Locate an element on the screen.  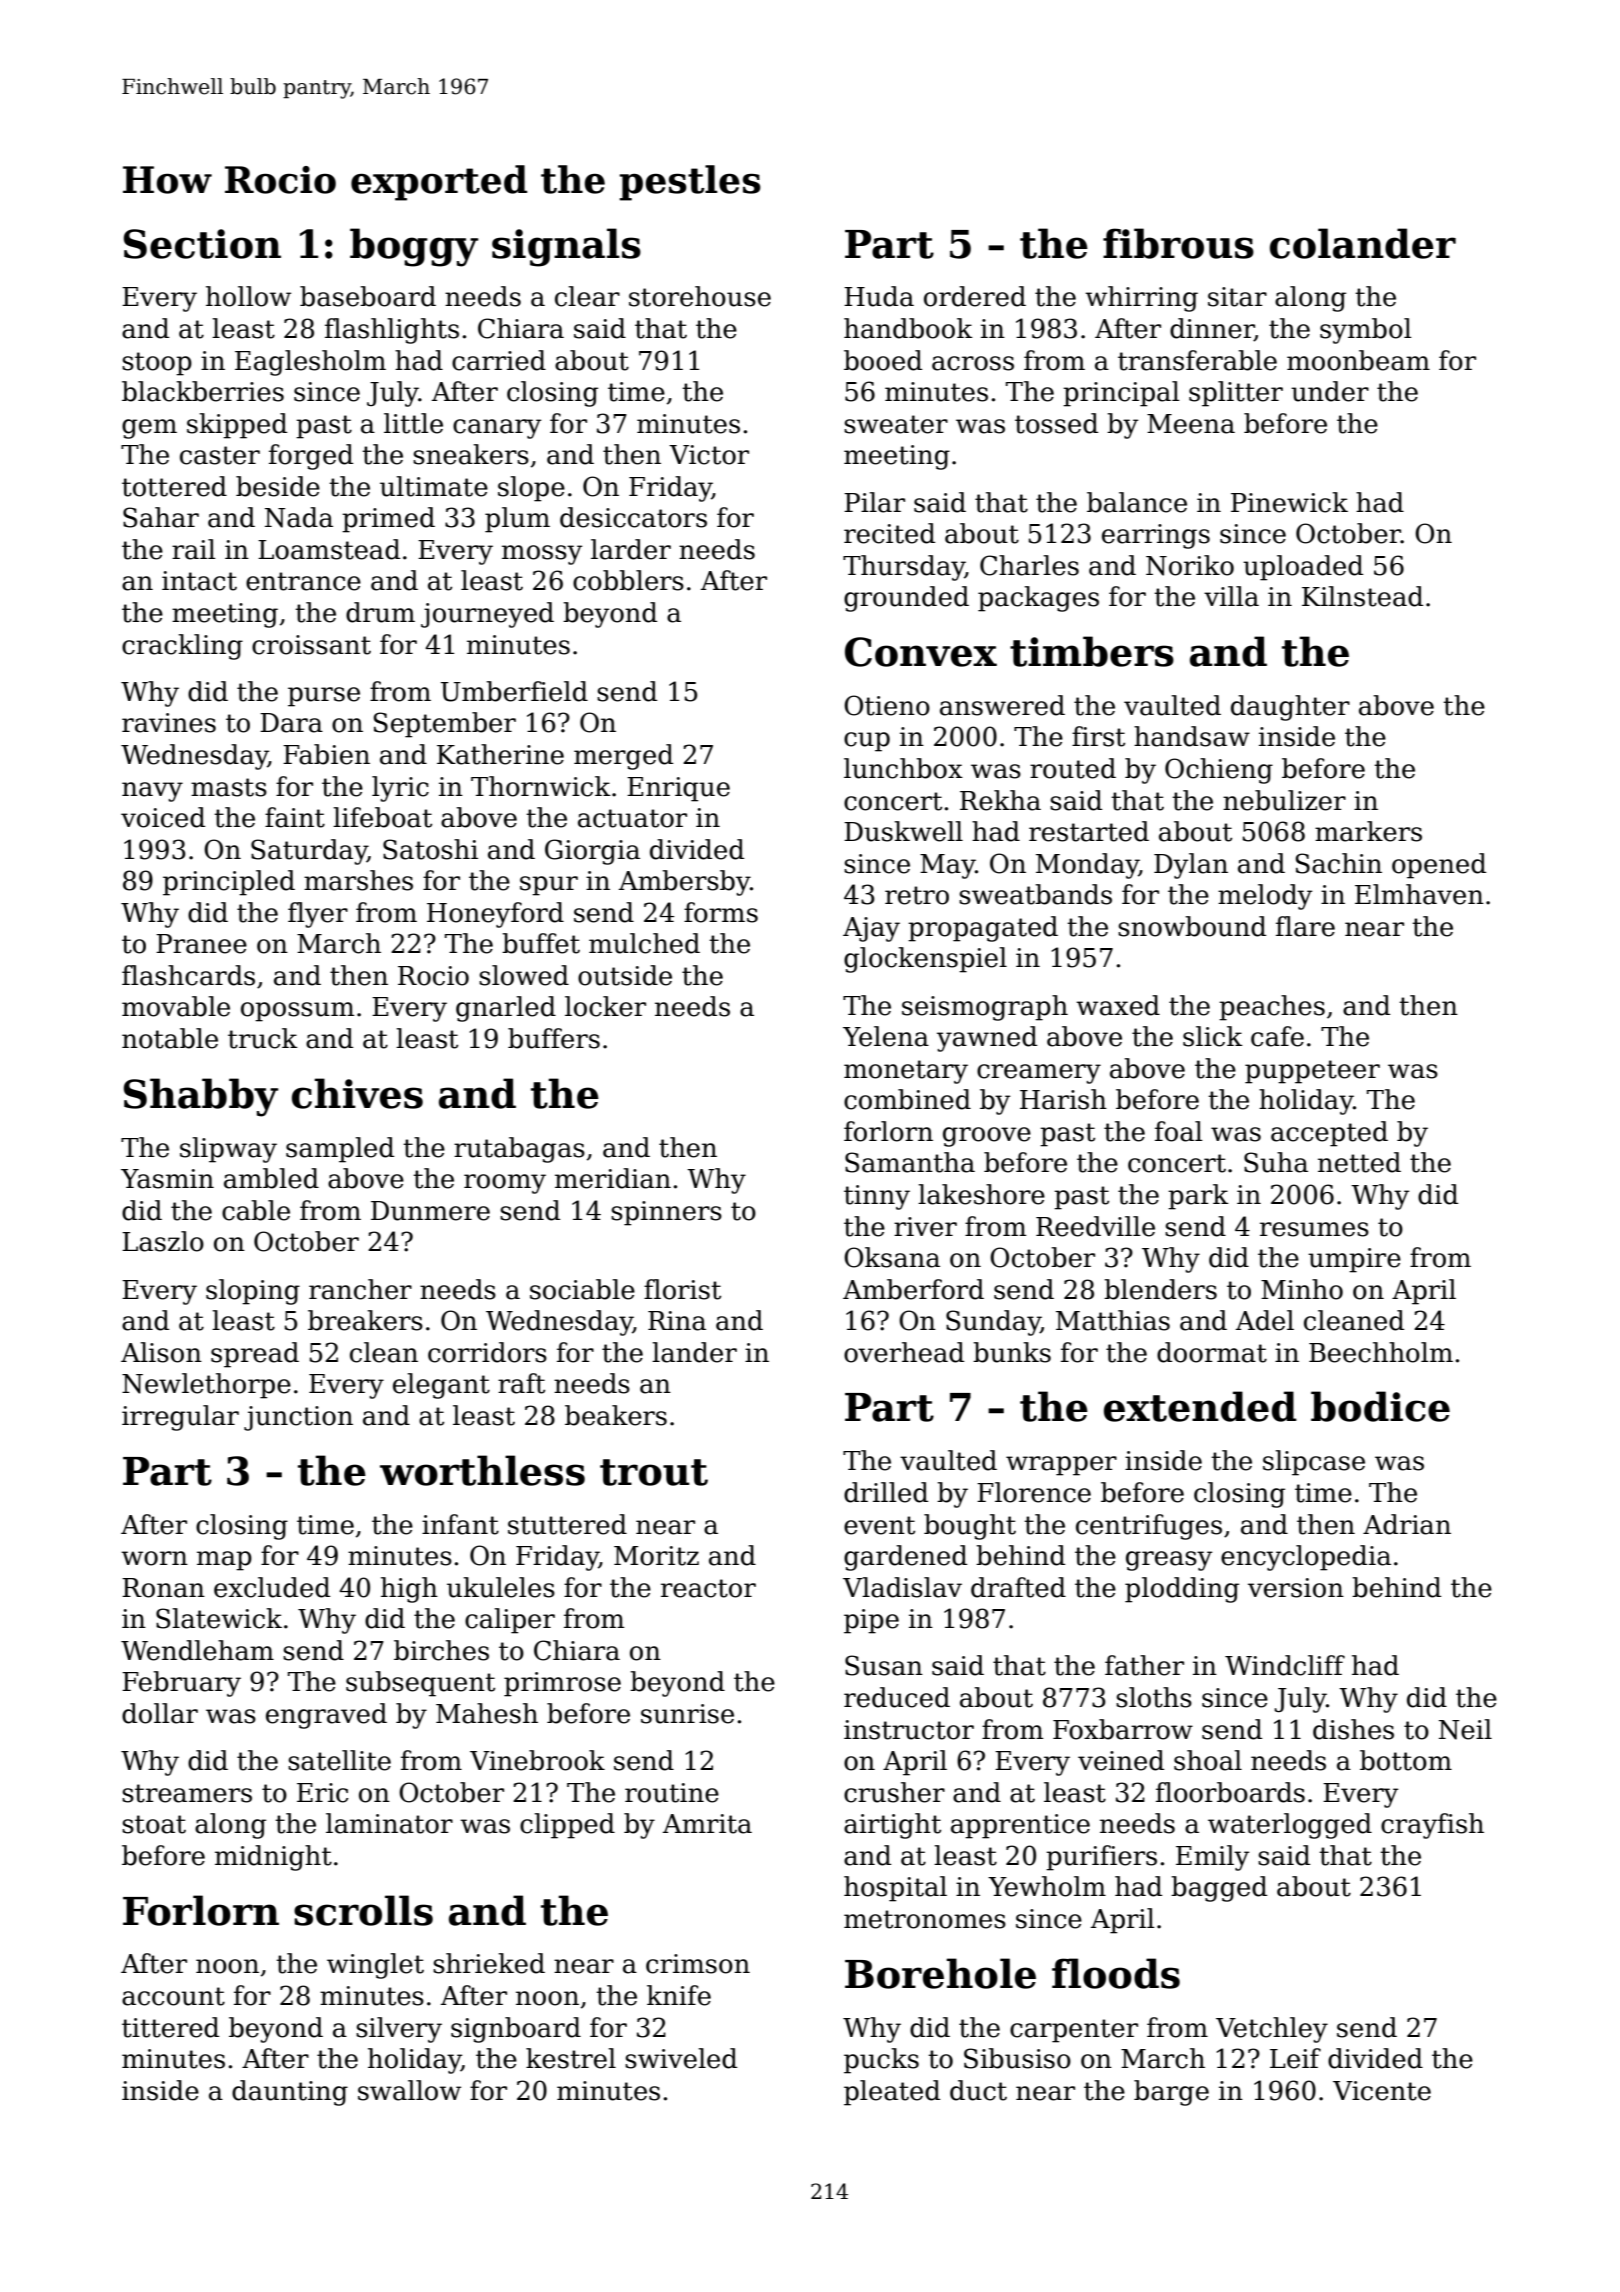
sitar is located at coordinates (1237, 297).
